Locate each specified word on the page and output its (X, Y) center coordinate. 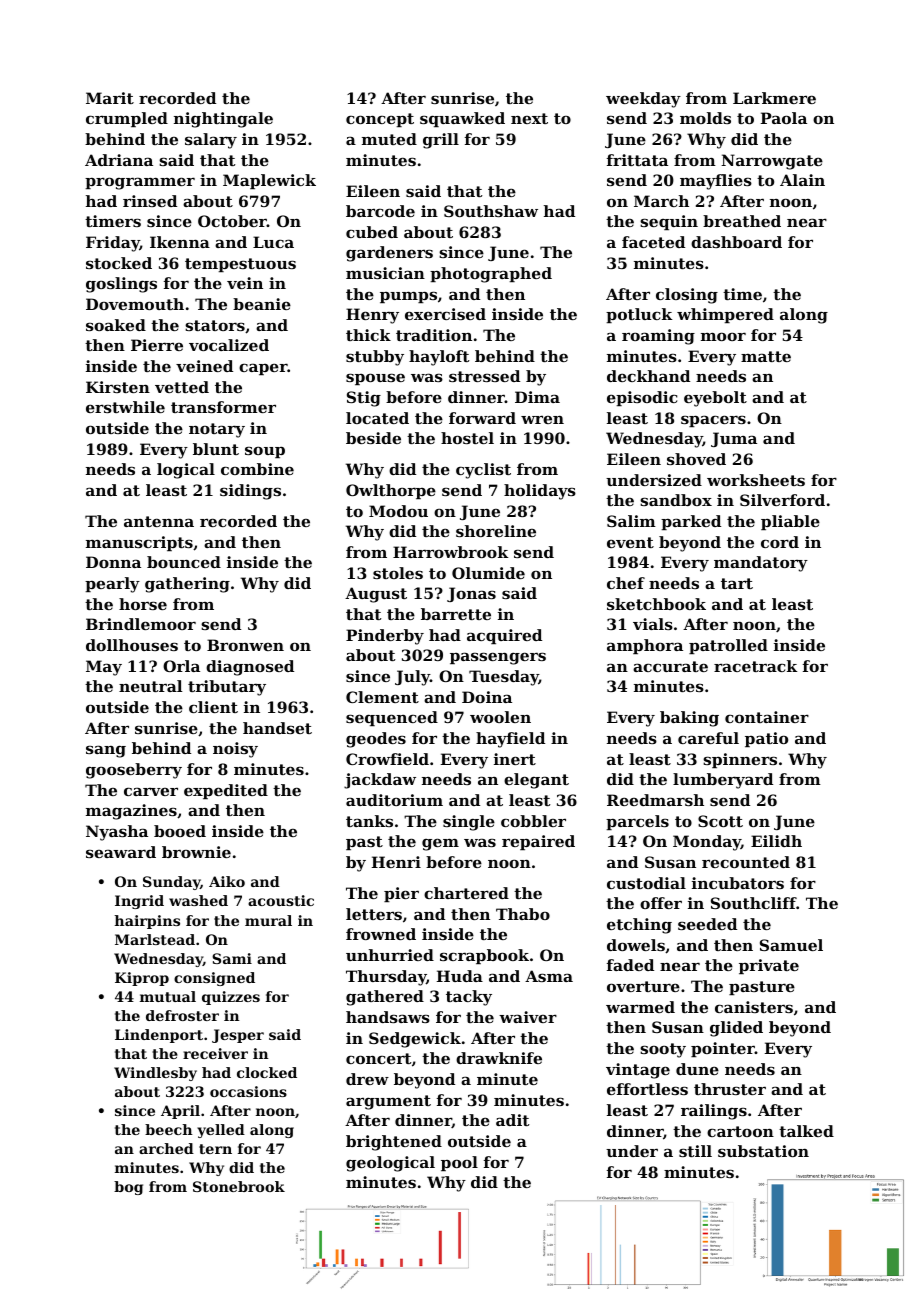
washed (198, 900)
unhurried (390, 955)
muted (389, 139)
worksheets (756, 480)
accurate (670, 666)
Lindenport (159, 1036)
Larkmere (774, 98)
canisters (754, 1007)
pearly (112, 585)
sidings (250, 492)
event (630, 542)
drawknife (499, 1058)
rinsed (150, 201)
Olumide (488, 573)
